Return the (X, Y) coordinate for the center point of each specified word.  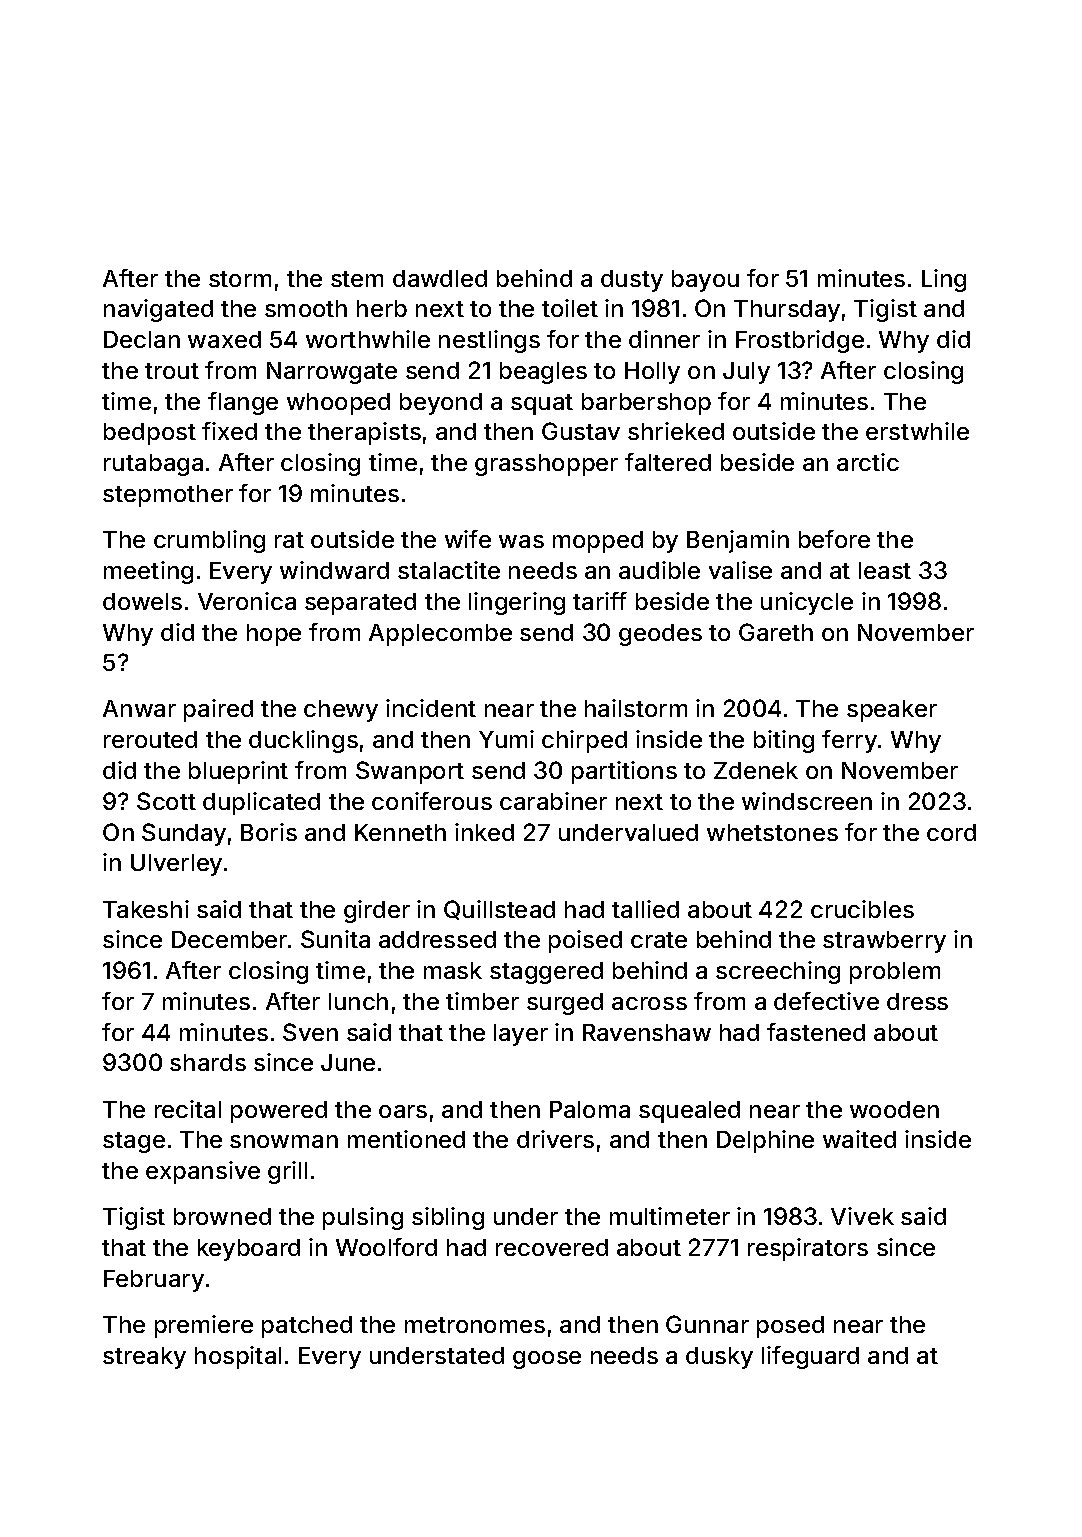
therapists (364, 433)
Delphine (765, 1141)
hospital (238, 1357)
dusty (632, 281)
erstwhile (917, 431)
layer (521, 1035)
